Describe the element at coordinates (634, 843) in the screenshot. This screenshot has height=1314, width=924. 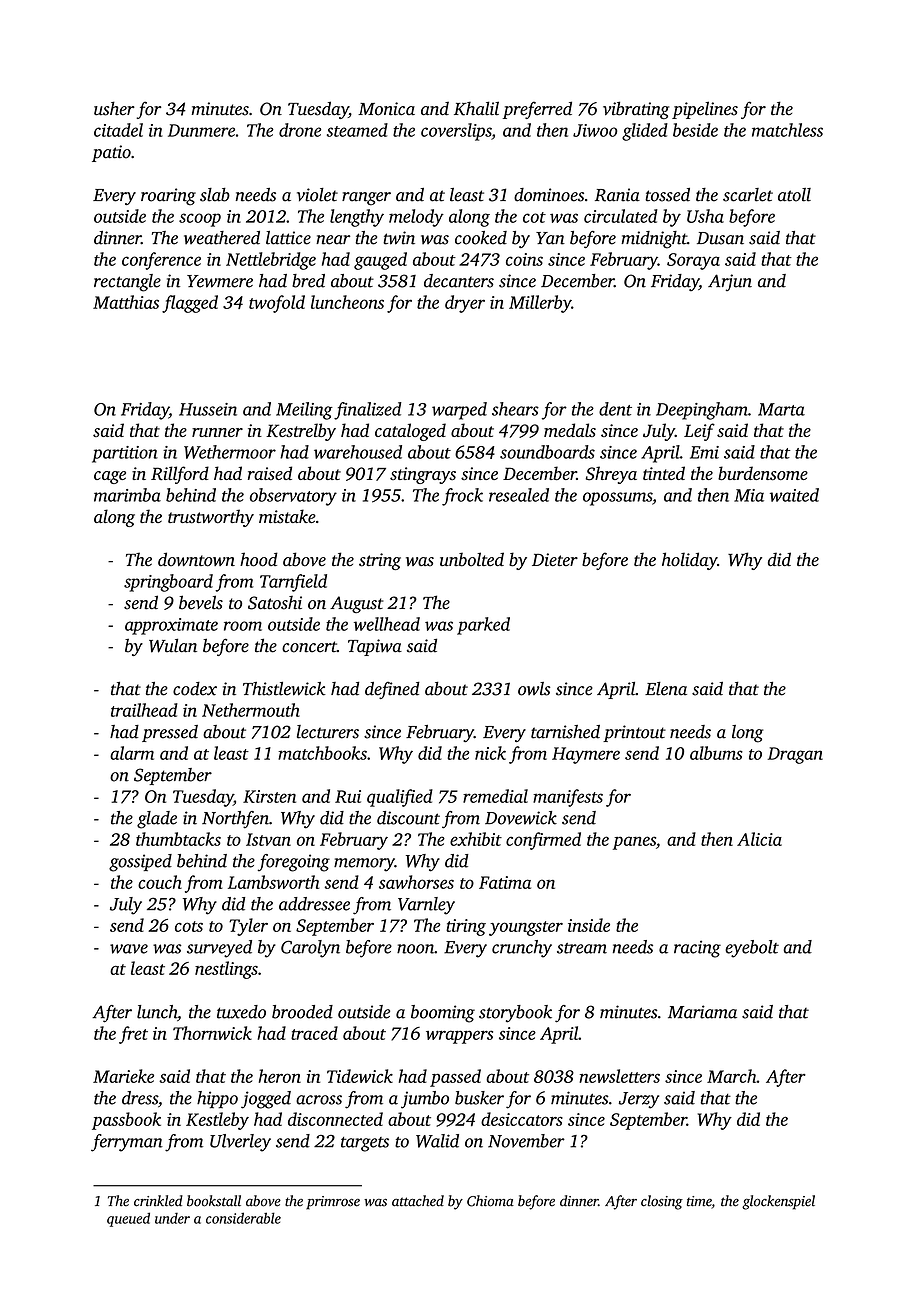
I see `panes` at that location.
